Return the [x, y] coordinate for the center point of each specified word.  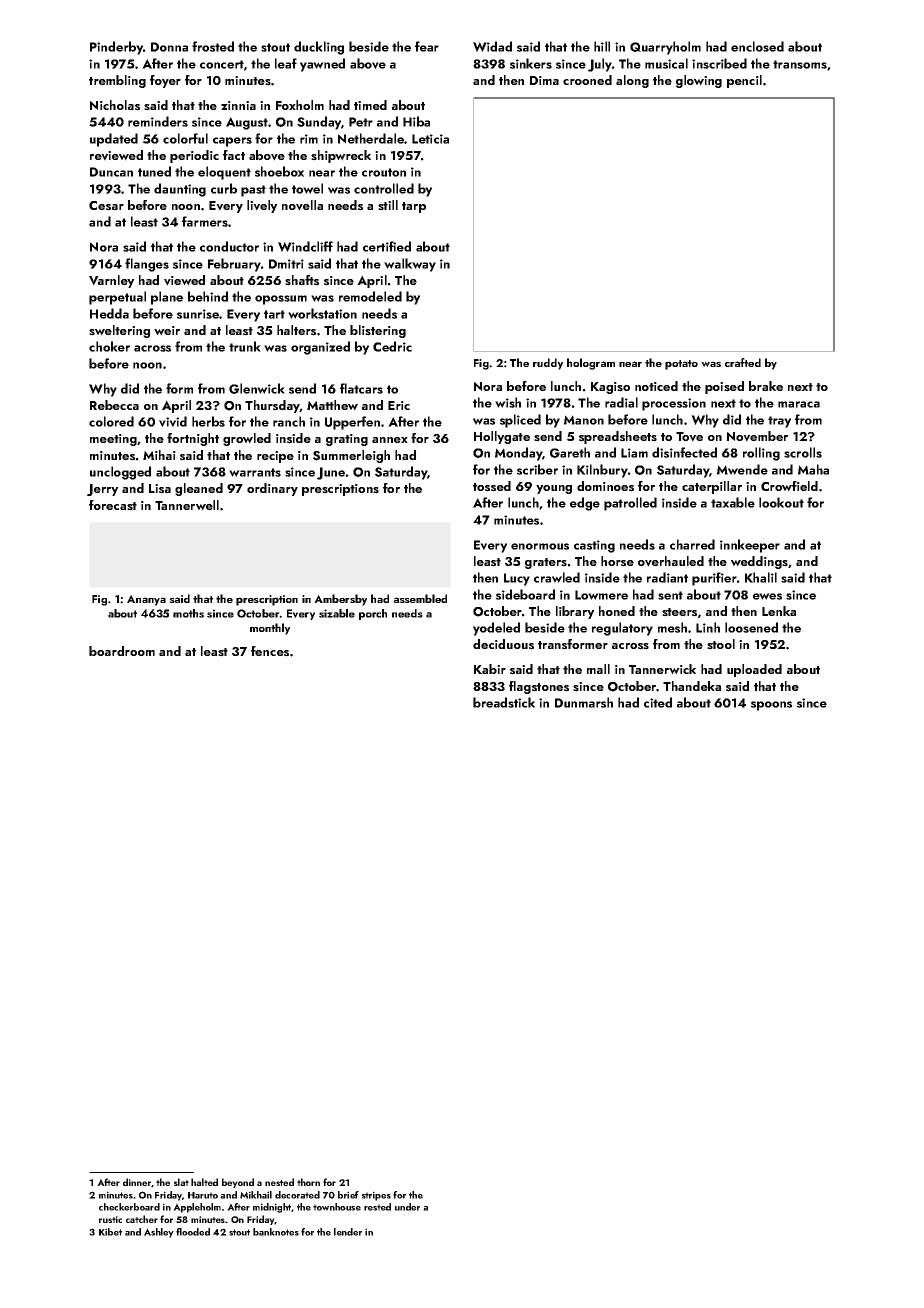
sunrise [198, 314]
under [407, 1207]
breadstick [504, 702]
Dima [544, 80]
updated [114, 140]
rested [377, 1207]
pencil [744, 81]
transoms [800, 64]
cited [658, 702]
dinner [137, 1182]
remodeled [370, 296]
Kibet [110, 1232]
